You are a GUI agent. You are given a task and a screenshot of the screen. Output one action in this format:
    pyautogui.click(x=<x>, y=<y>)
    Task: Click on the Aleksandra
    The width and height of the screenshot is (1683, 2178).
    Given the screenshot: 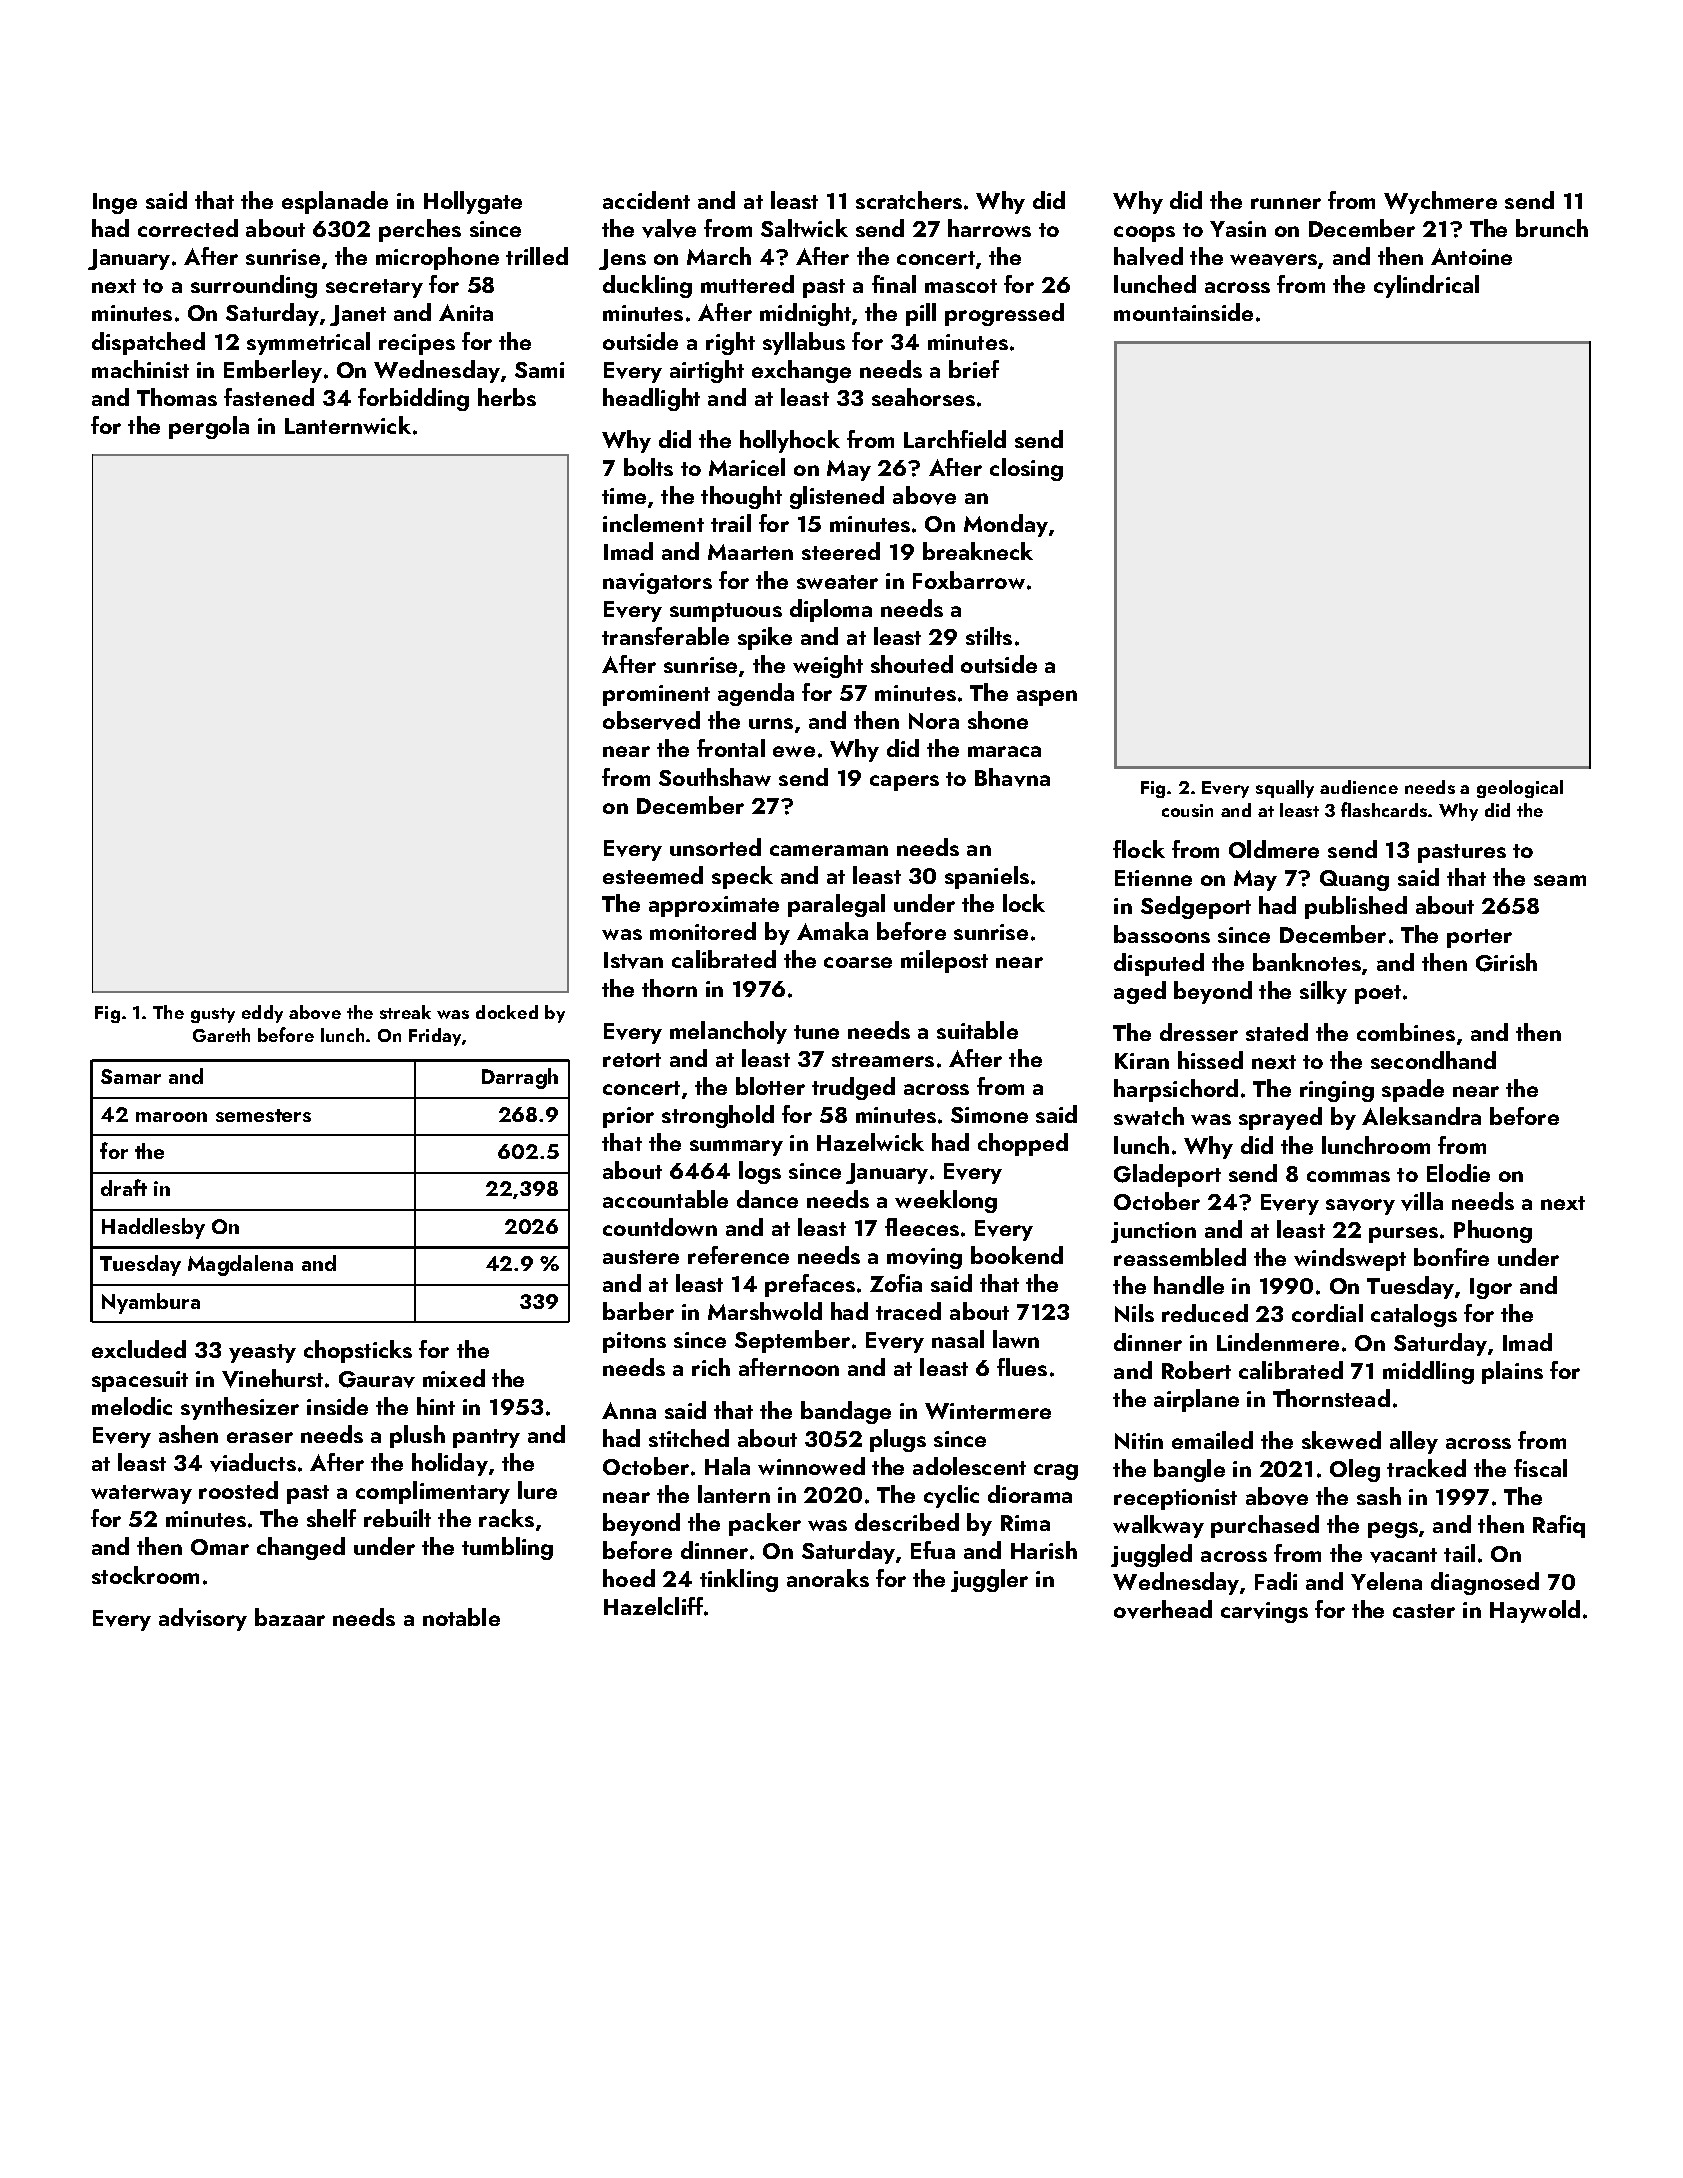 What is the action you would take?
    pyautogui.click(x=1421, y=1116)
